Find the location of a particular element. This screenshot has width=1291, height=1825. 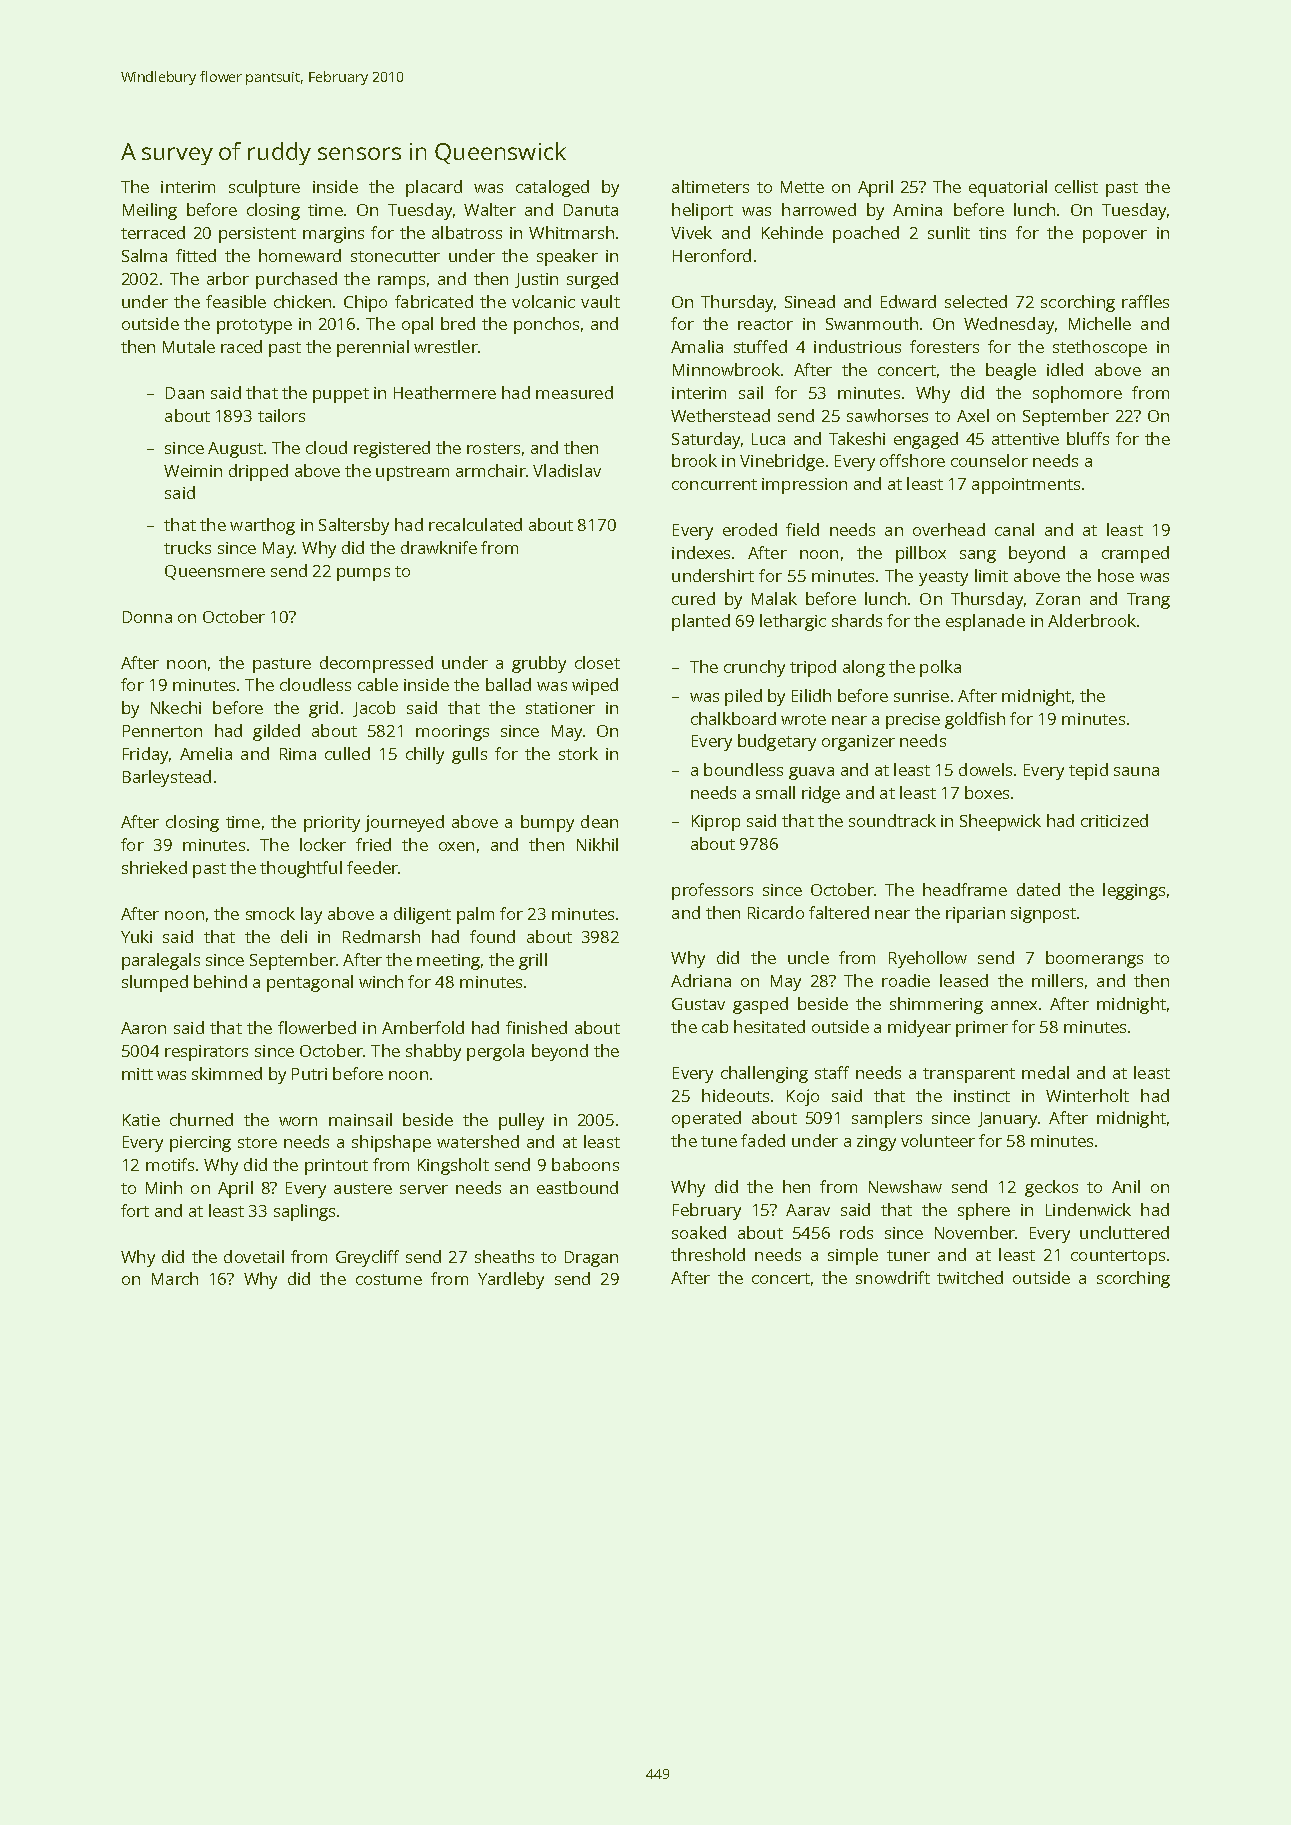

costume is located at coordinates (389, 1279).
